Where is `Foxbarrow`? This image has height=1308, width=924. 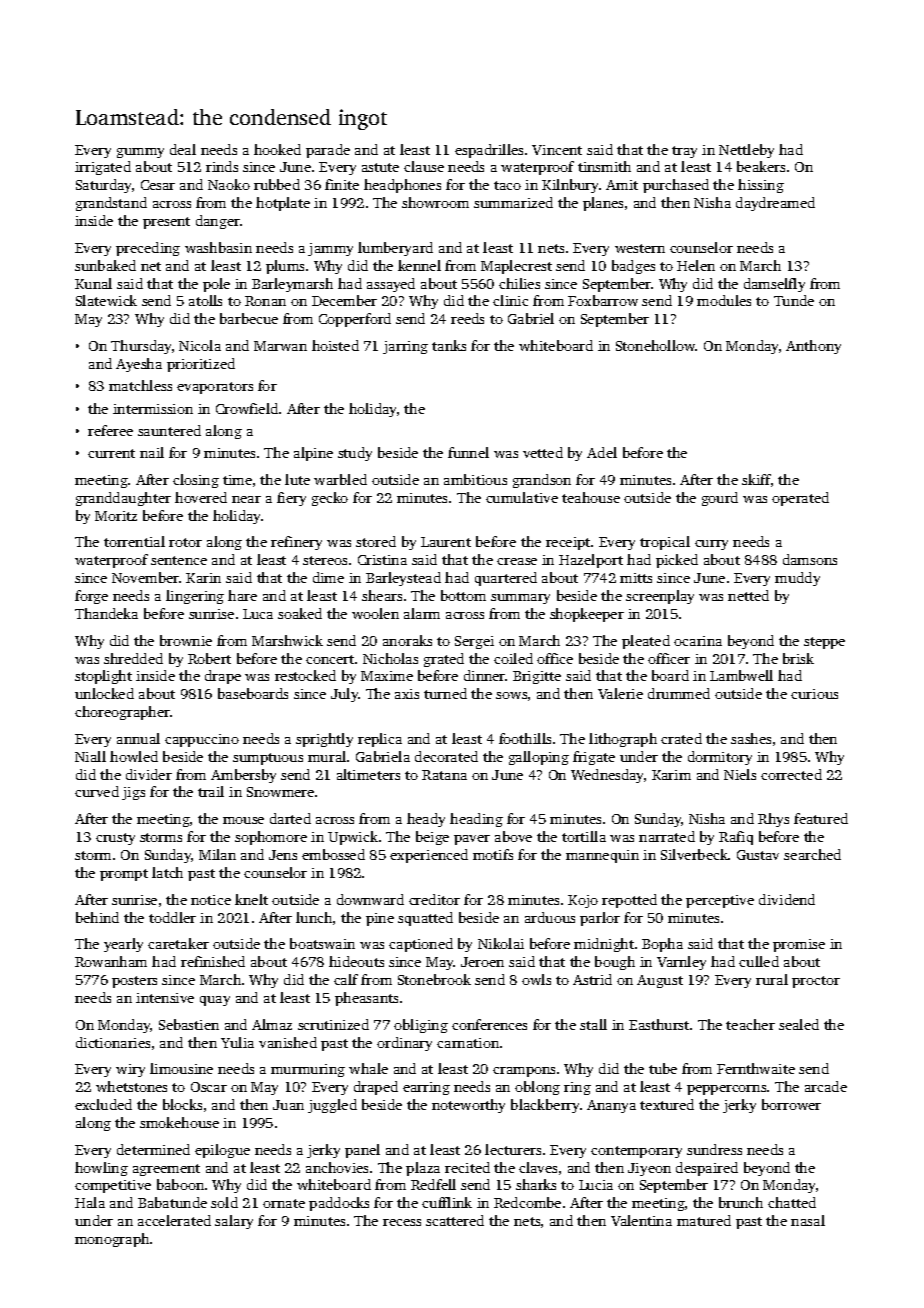
Foxbarrow is located at coordinates (603, 300).
